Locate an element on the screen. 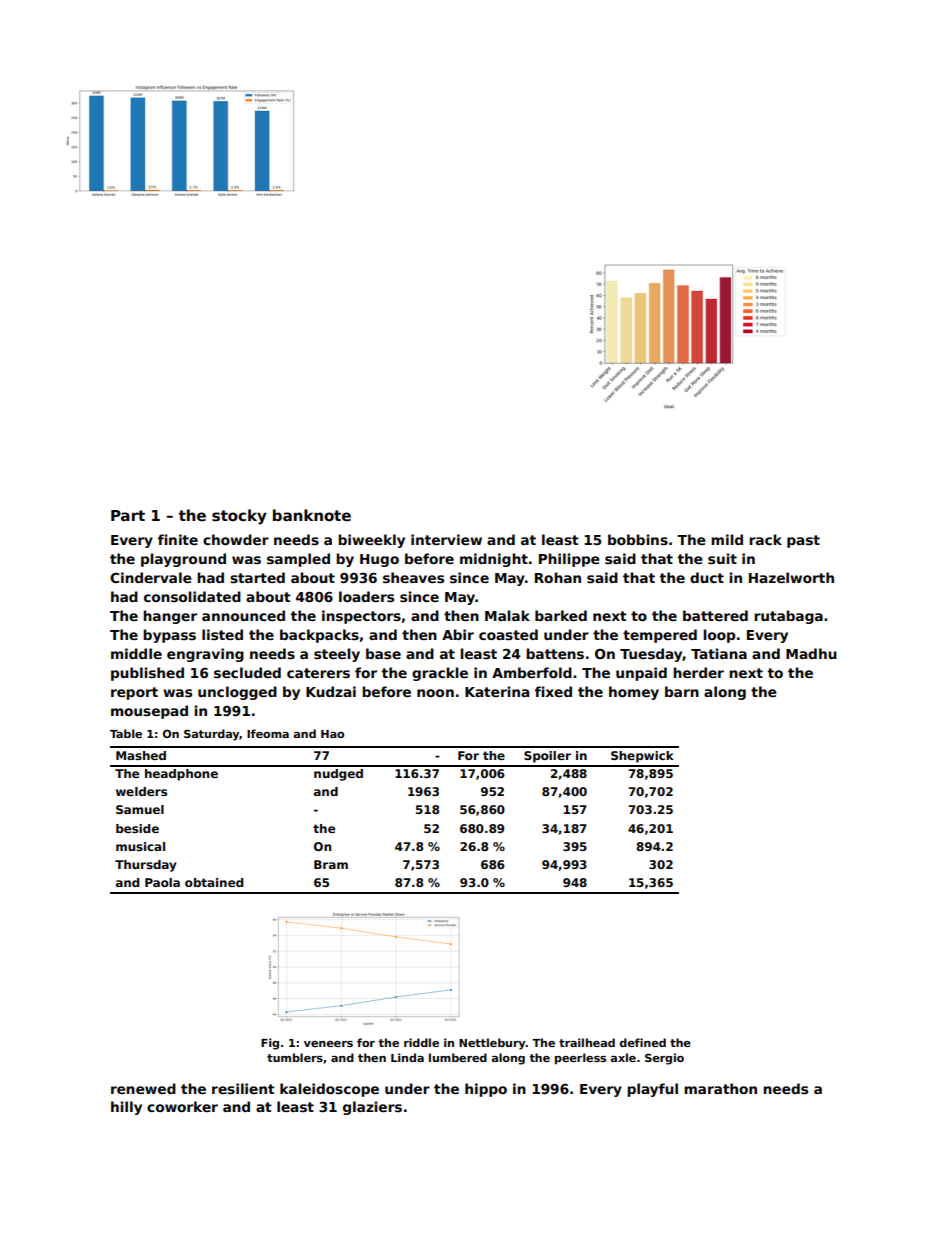 The height and width of the screenshot is (1233, 952). listed is located at coordinates (222, 634).
